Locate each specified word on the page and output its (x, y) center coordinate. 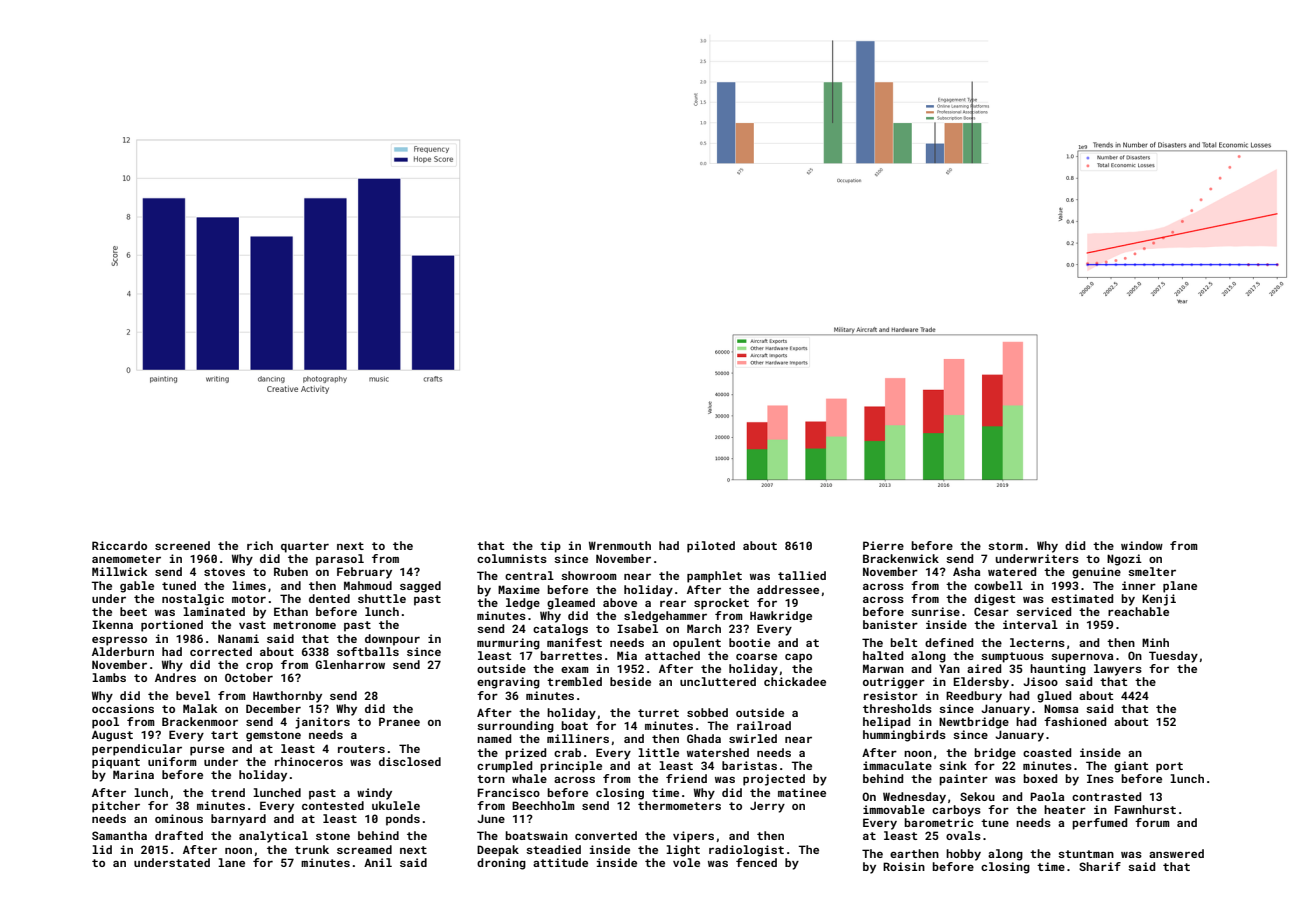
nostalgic (193, 600)
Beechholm (543, 805)
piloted (711, 547)
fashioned (1075, 721)
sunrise (935, 611)
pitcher (116, 807)
